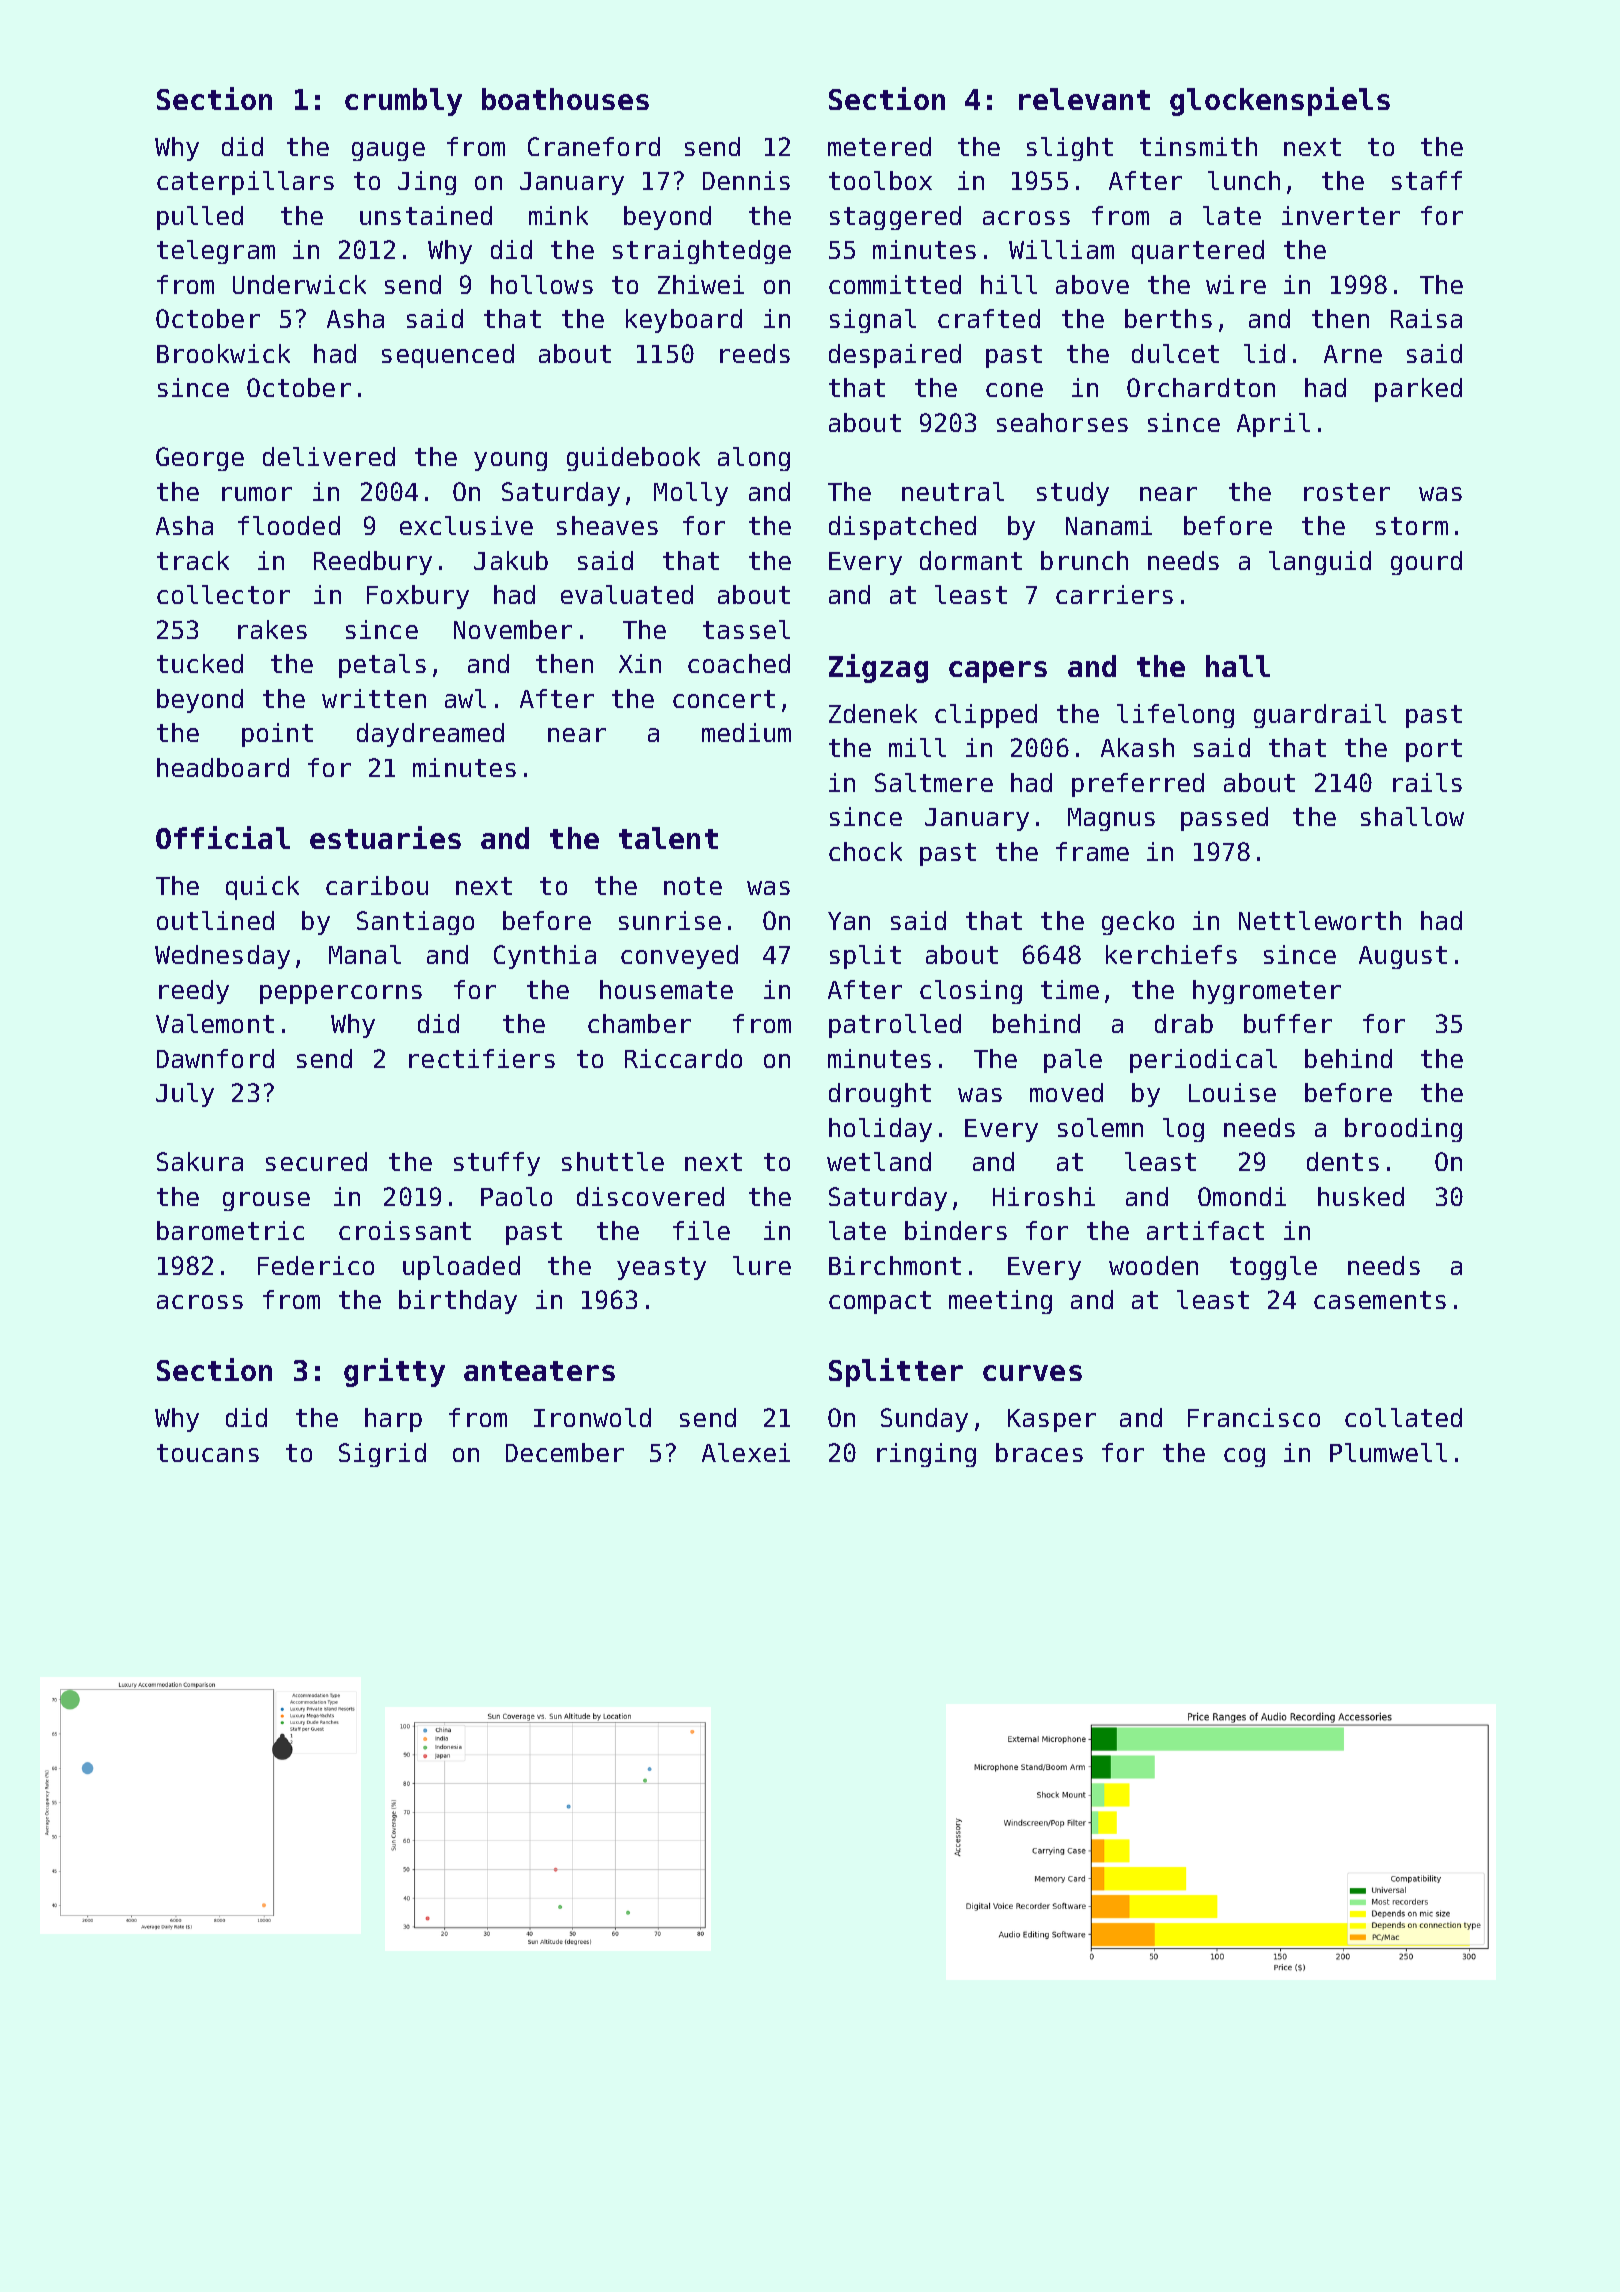 This image has height=2292, width=1620. I want to click on passed, so click(1224, 819).
